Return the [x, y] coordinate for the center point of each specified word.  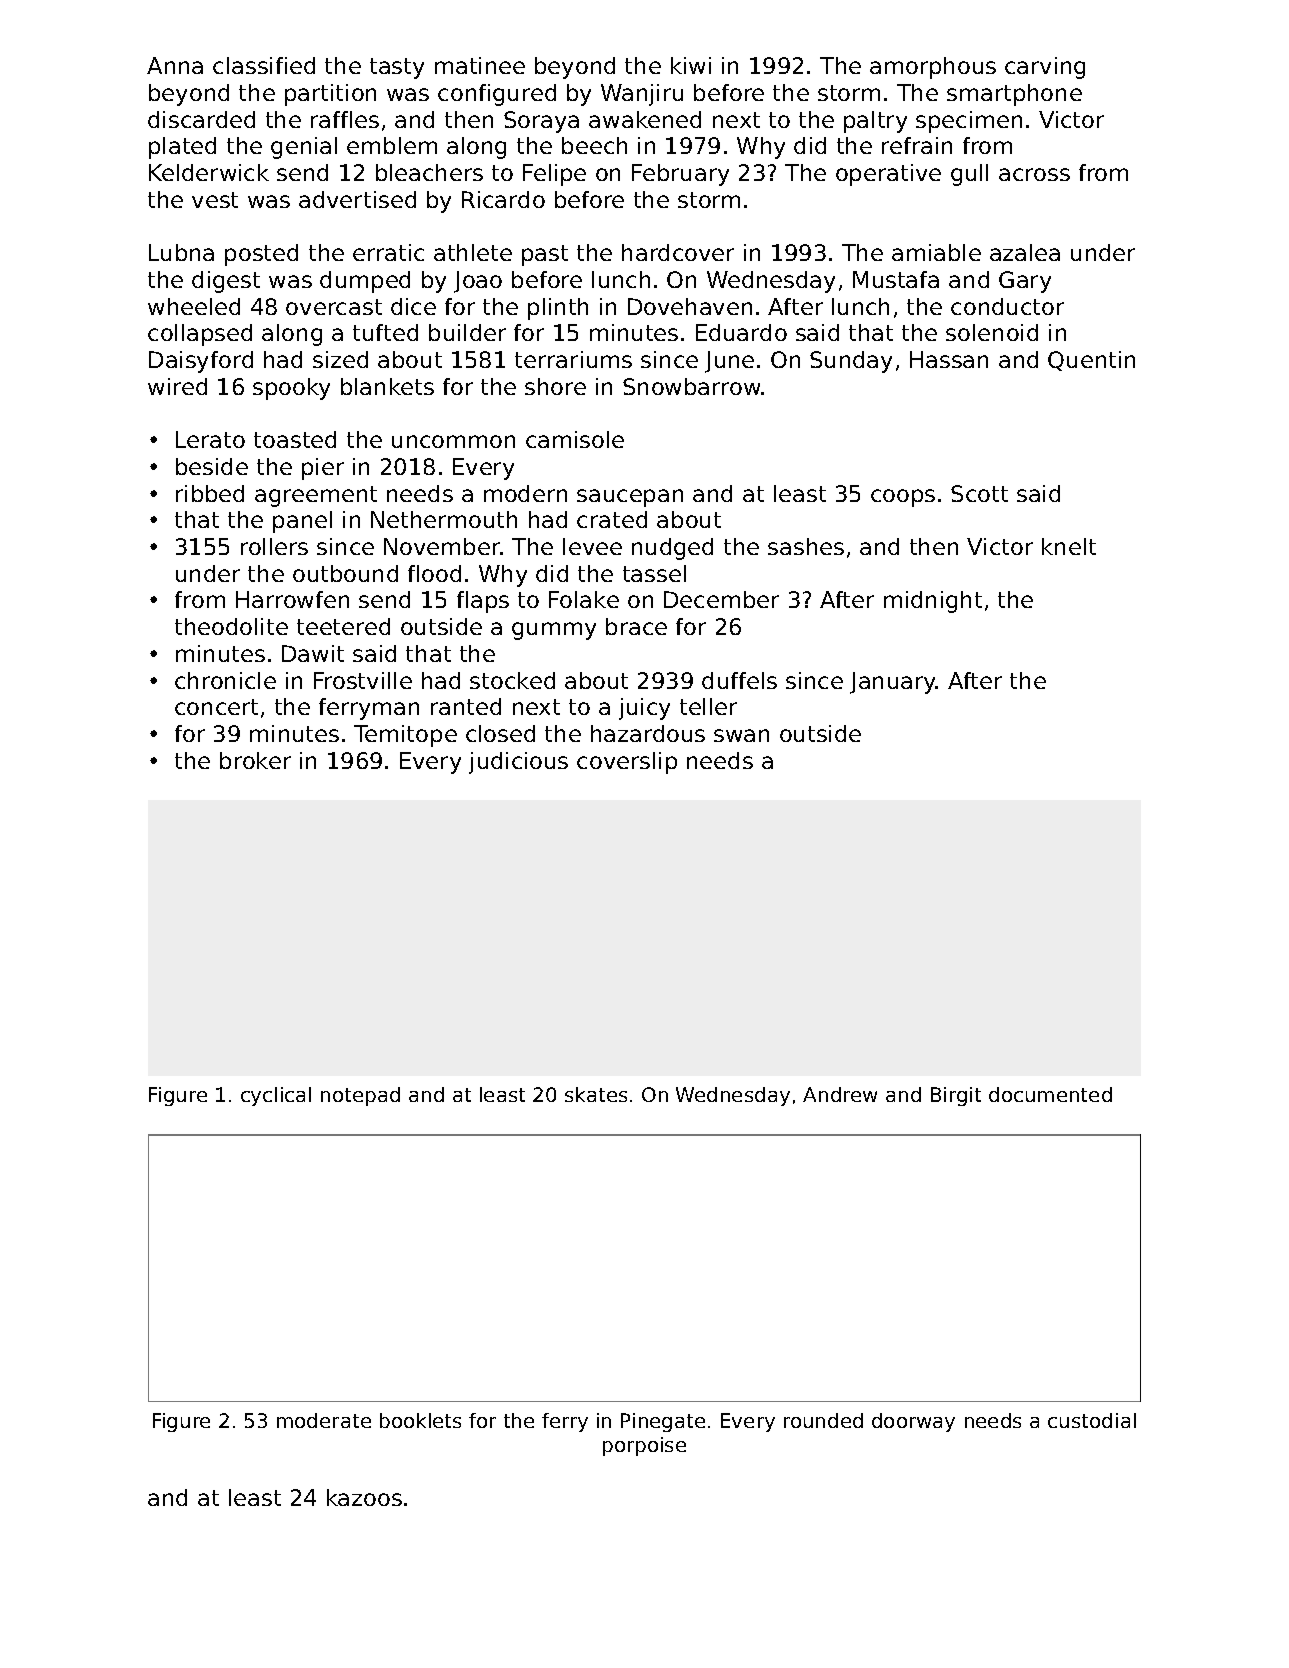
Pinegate [663, 1422]
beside [212, 466]
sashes [806, 546]
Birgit [956, 1096]
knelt [1069, 546]
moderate [324, 1420]
